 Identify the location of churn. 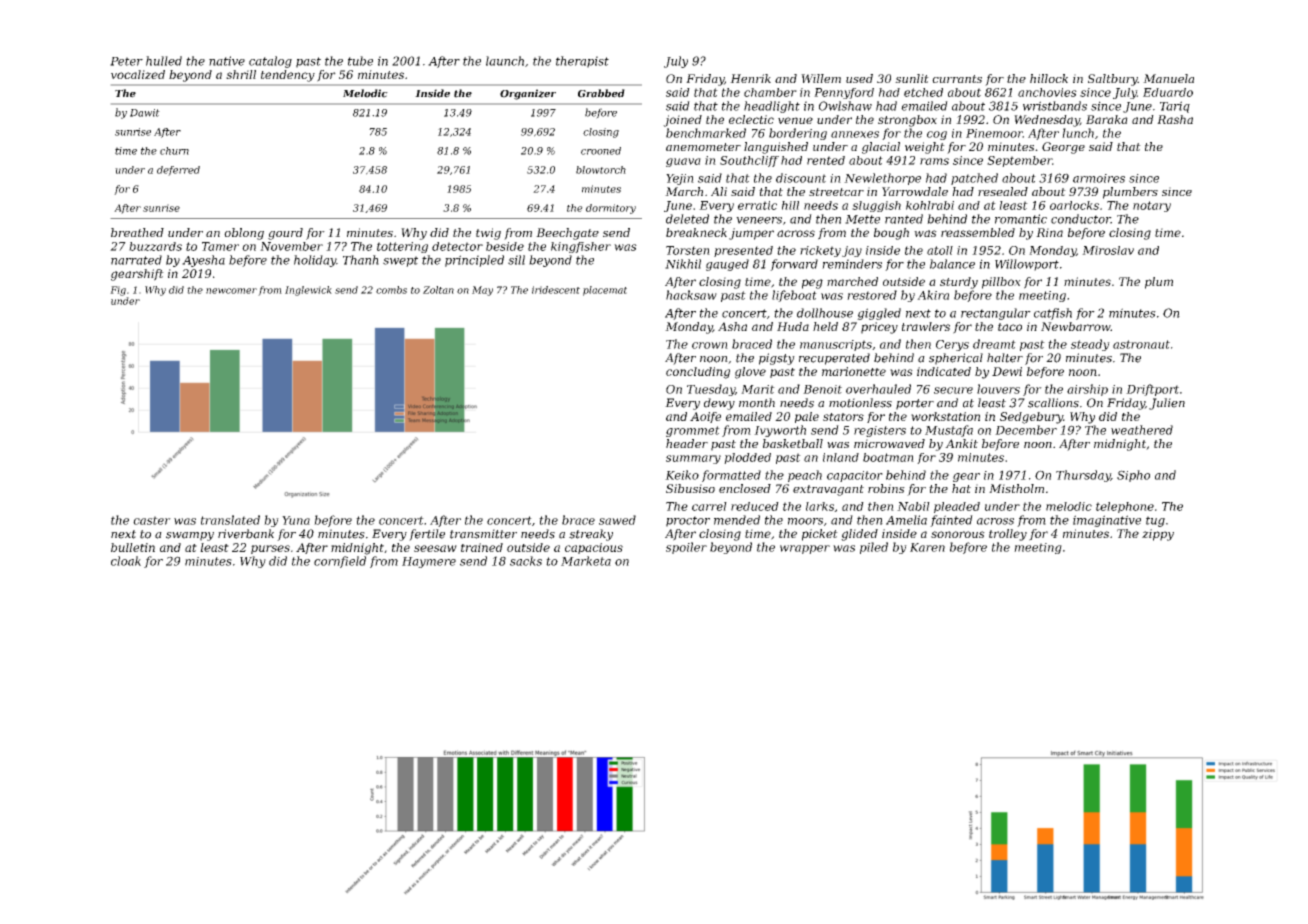
(174, 151).
